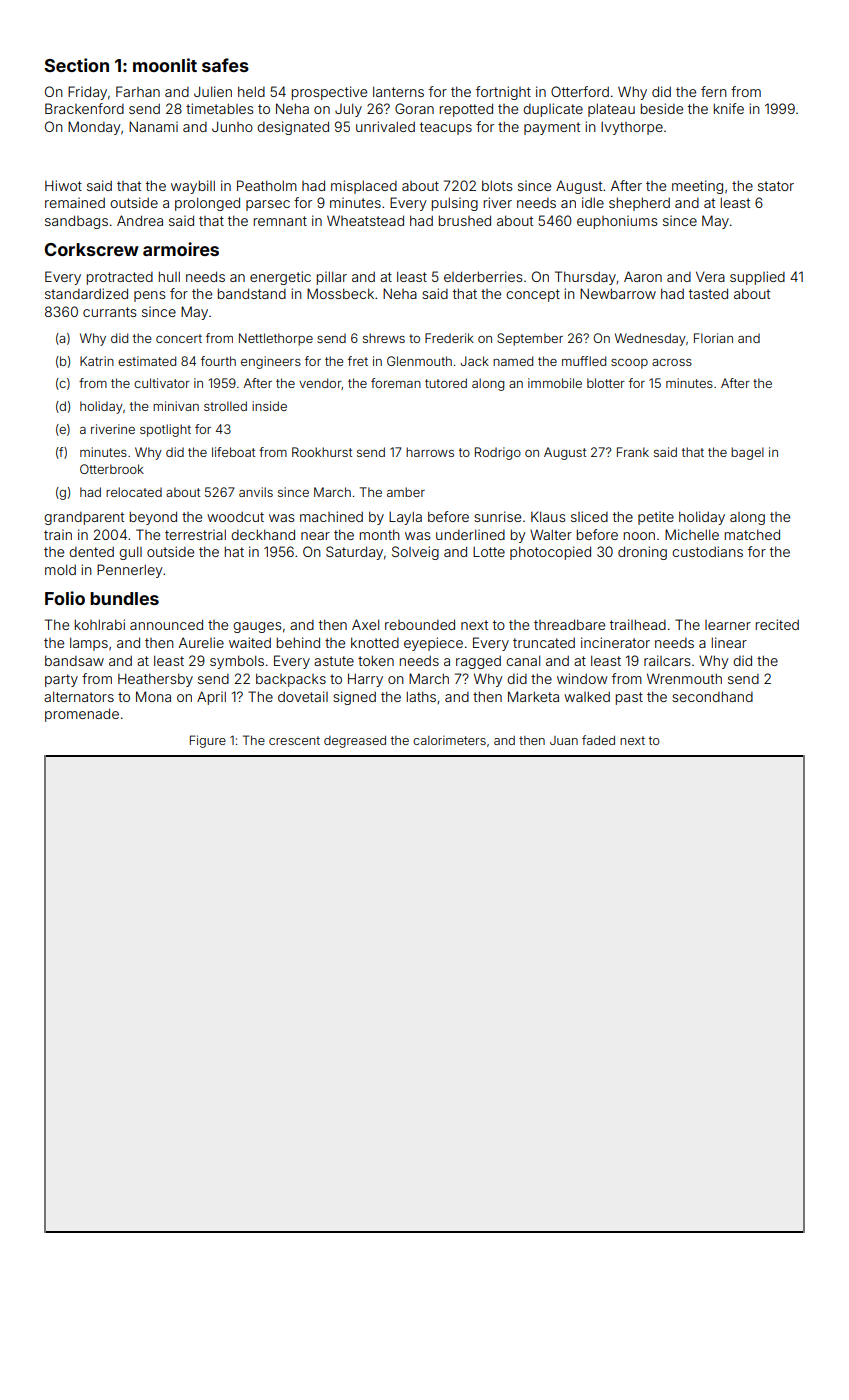  Describe the element at coordinates (530, 339) in the page. I see `September` at that location.
